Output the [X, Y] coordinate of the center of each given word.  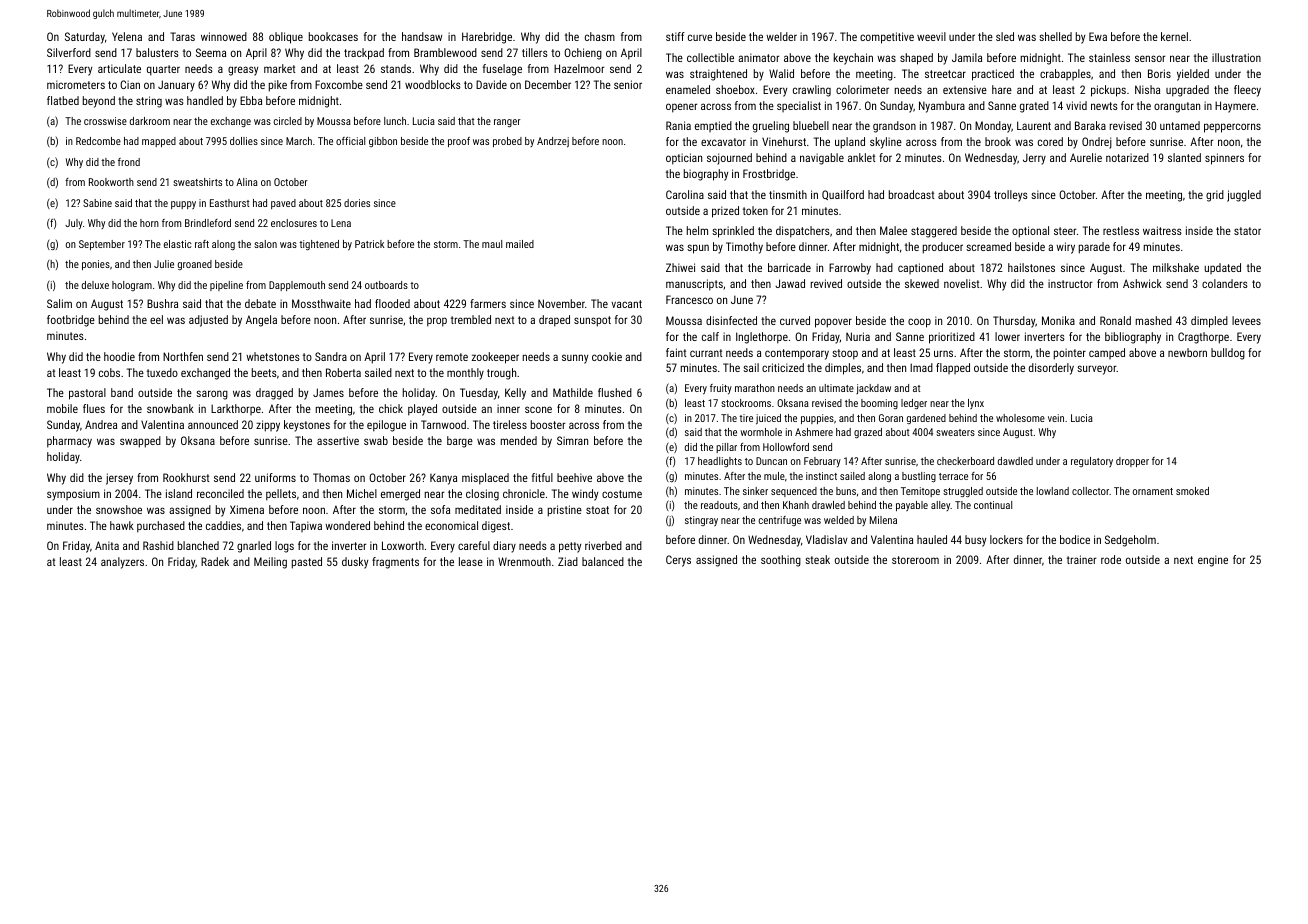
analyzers [122, 563]
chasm [600, 36]
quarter [163, 70]
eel [156, 319]
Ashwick [1142, 283]
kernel [1174, 36]
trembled [471, 319]
